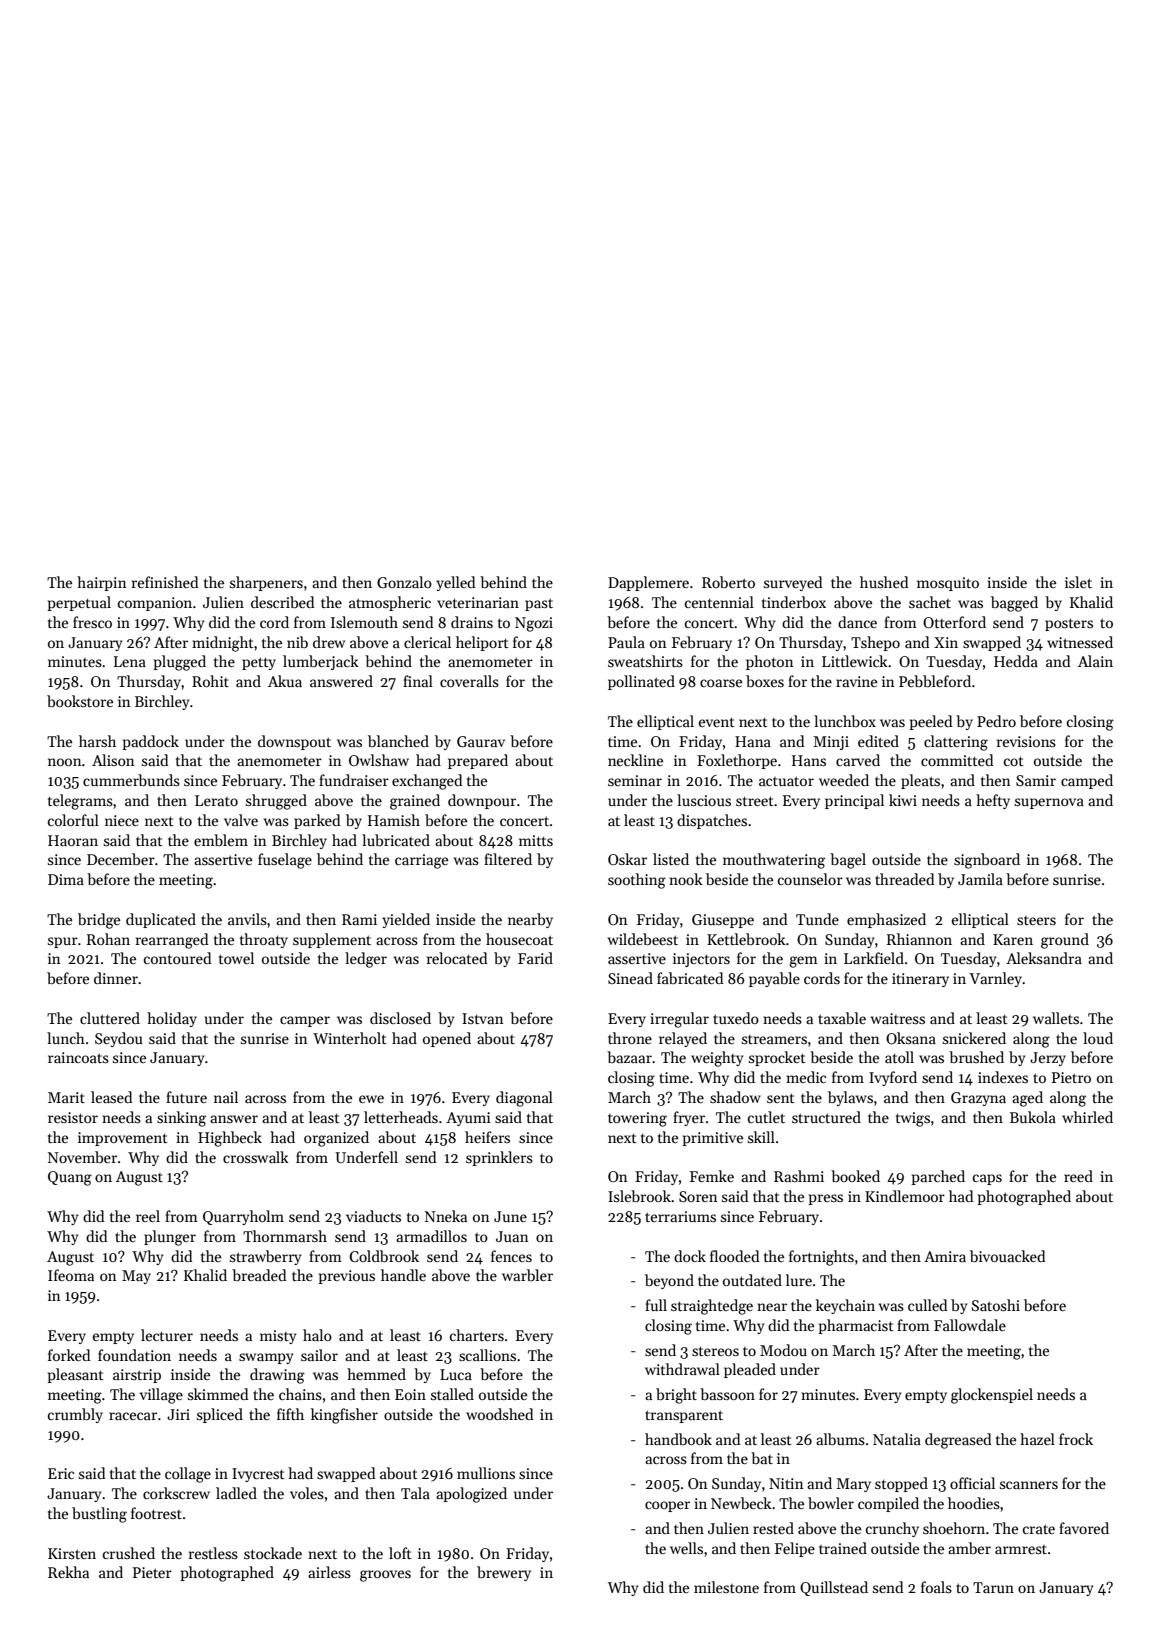 The width and height of the screenshot is (1161, 1642). Describe the element at coordinates (1016, 661) in the screenshot. I see `Hedda` at that location.
